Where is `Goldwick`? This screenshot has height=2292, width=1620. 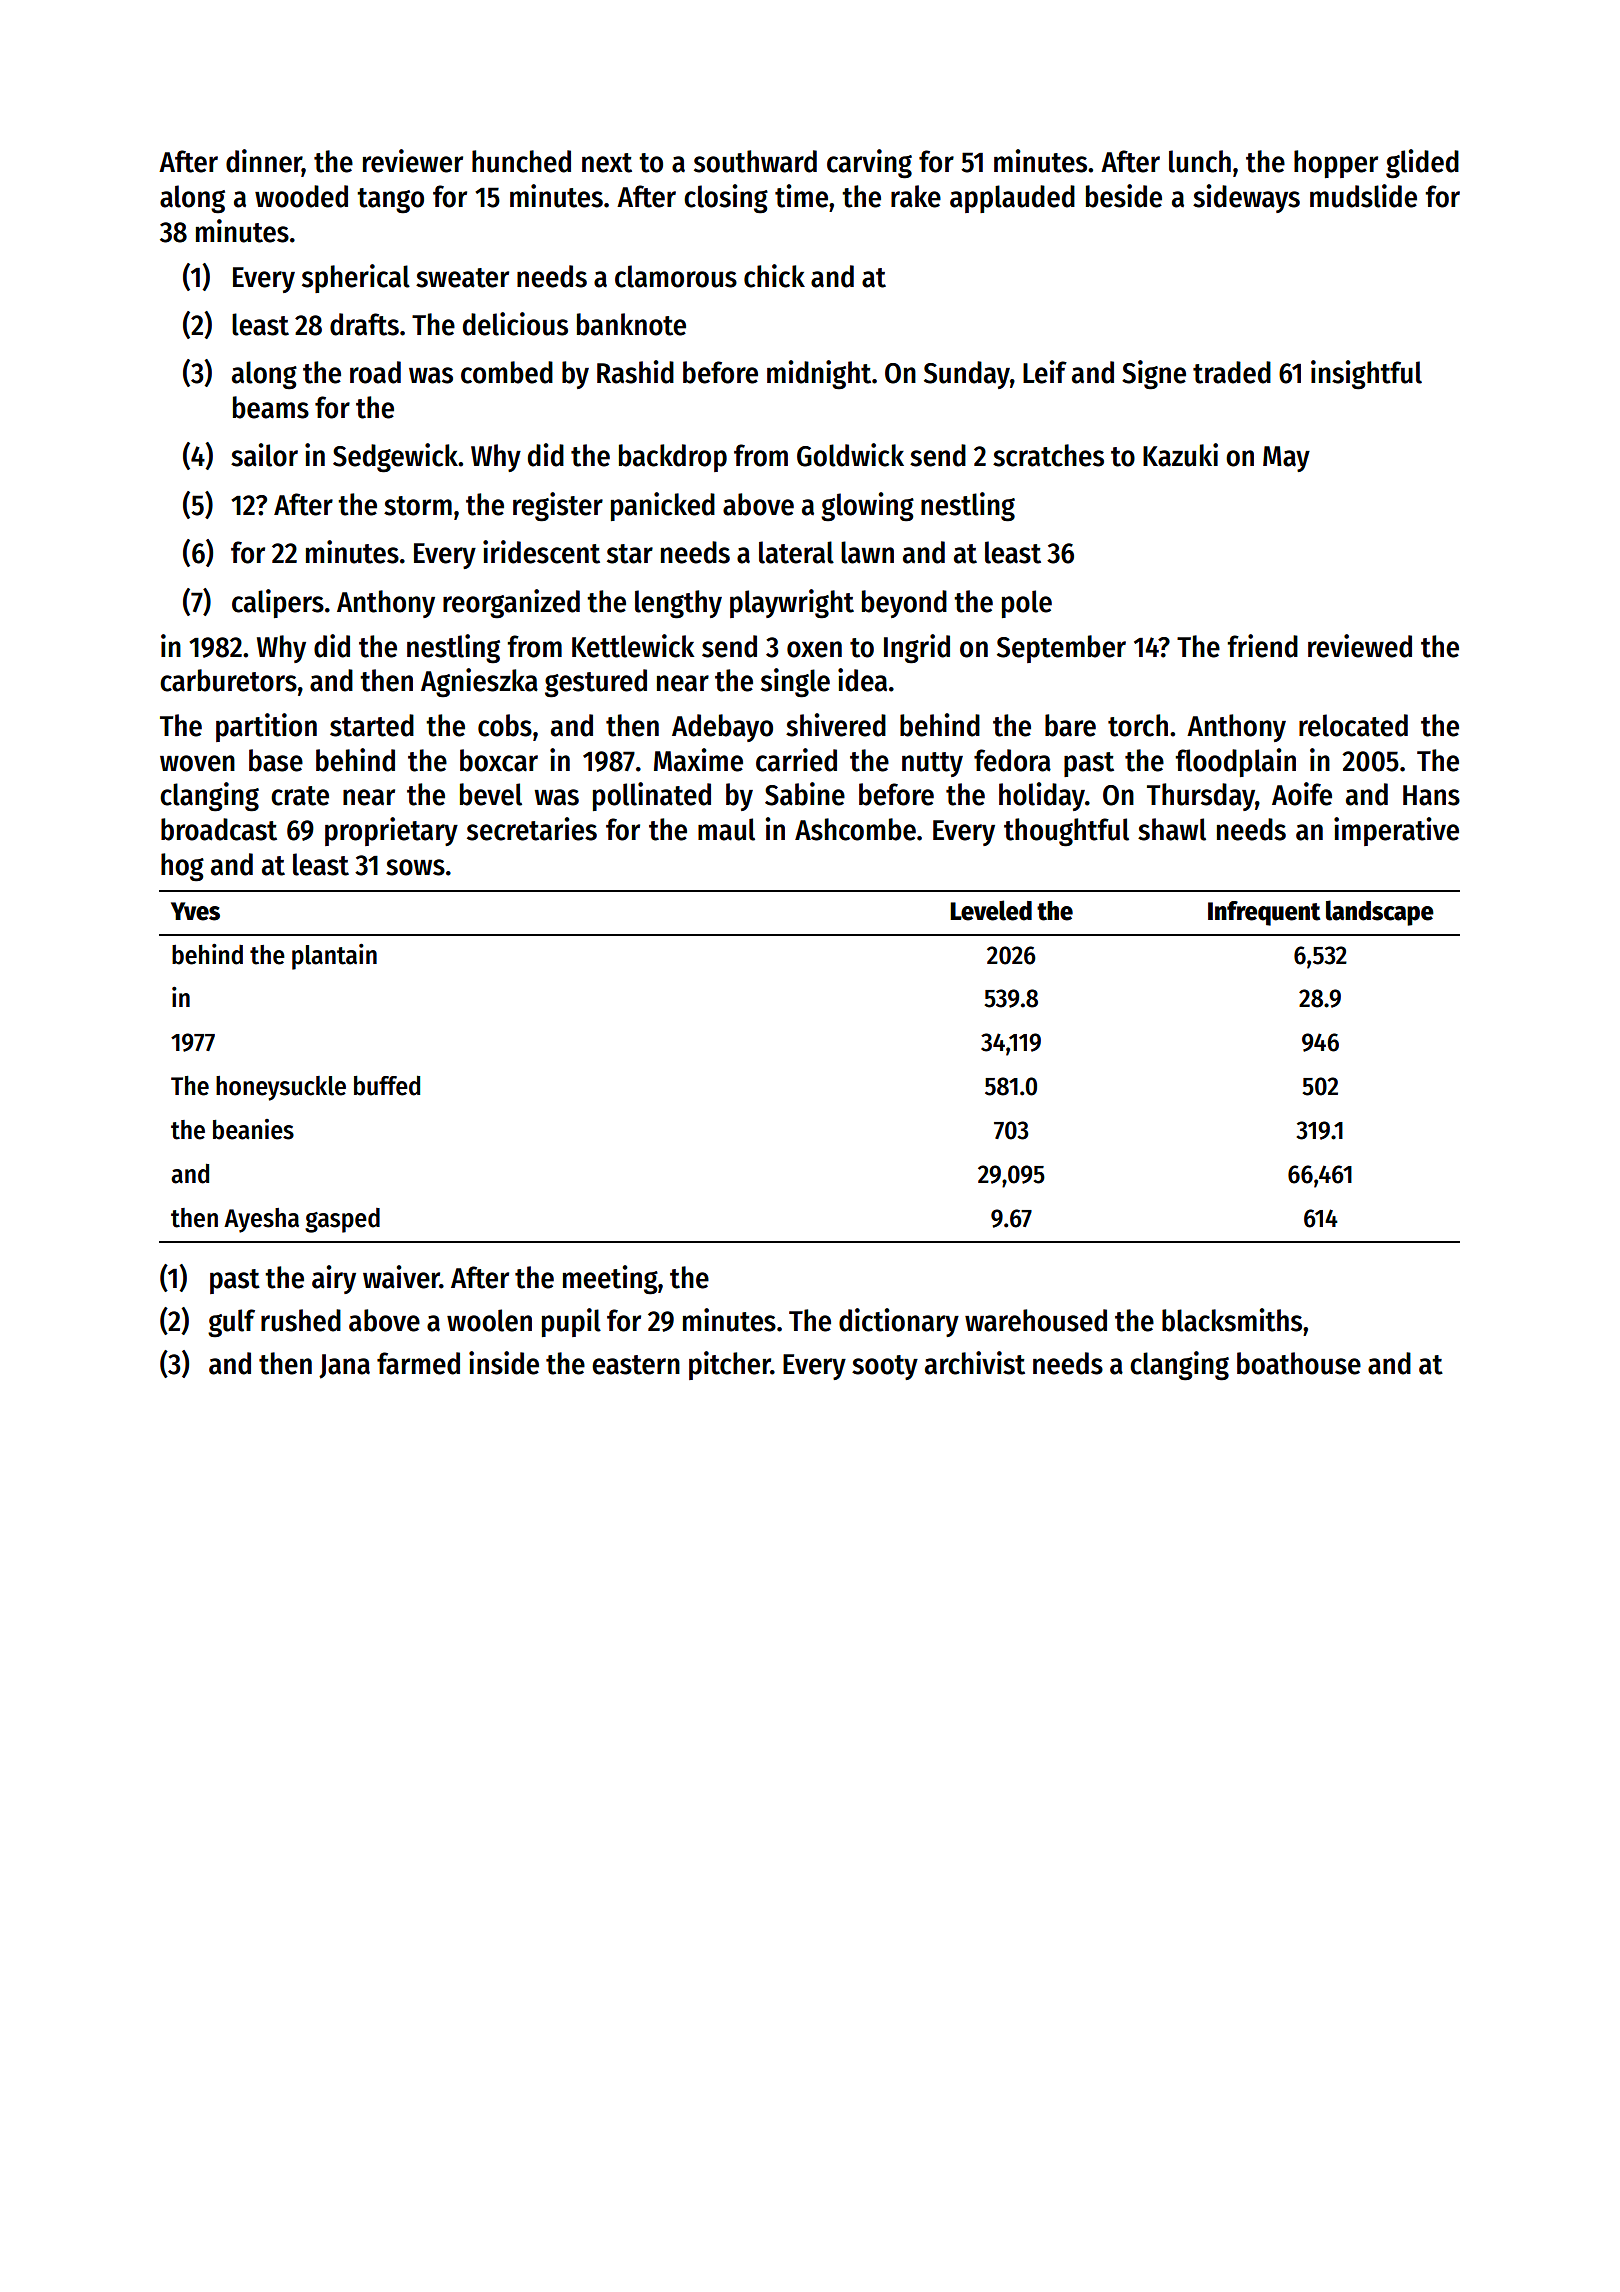 Goldwick is located at coordinates (850, 455).
